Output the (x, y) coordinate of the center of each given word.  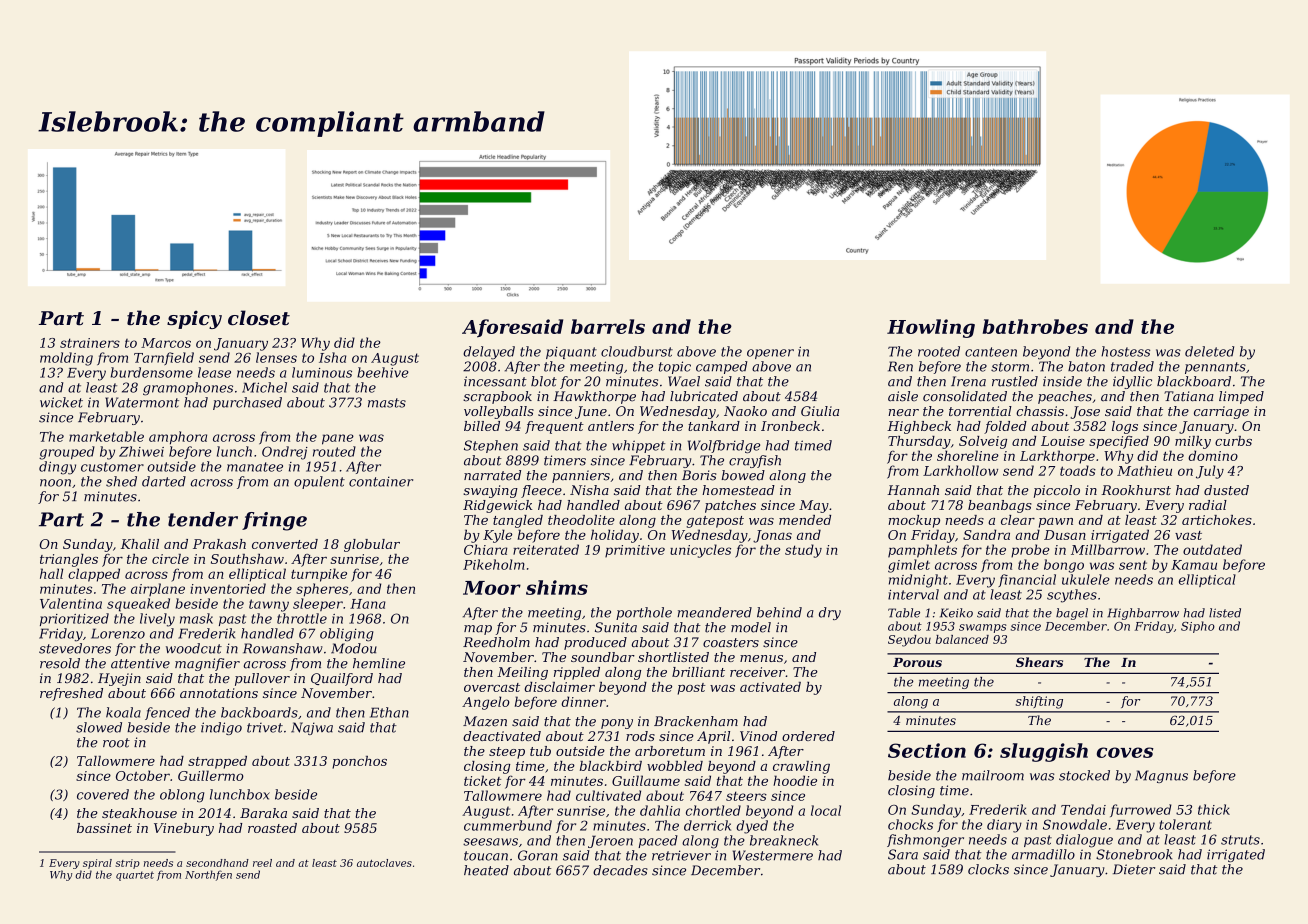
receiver (757, 672)
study (803, 551)
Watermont (142, 402)
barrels (608, 326)
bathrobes (1035, 326)
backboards (259, 712)
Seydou (909, 641)
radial (1208, 505)
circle (170, 559)
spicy (194, 319)
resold (60, 663)
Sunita (616, 627)
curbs (1233, 441)
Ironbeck (790, 426)
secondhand (217, 863)
